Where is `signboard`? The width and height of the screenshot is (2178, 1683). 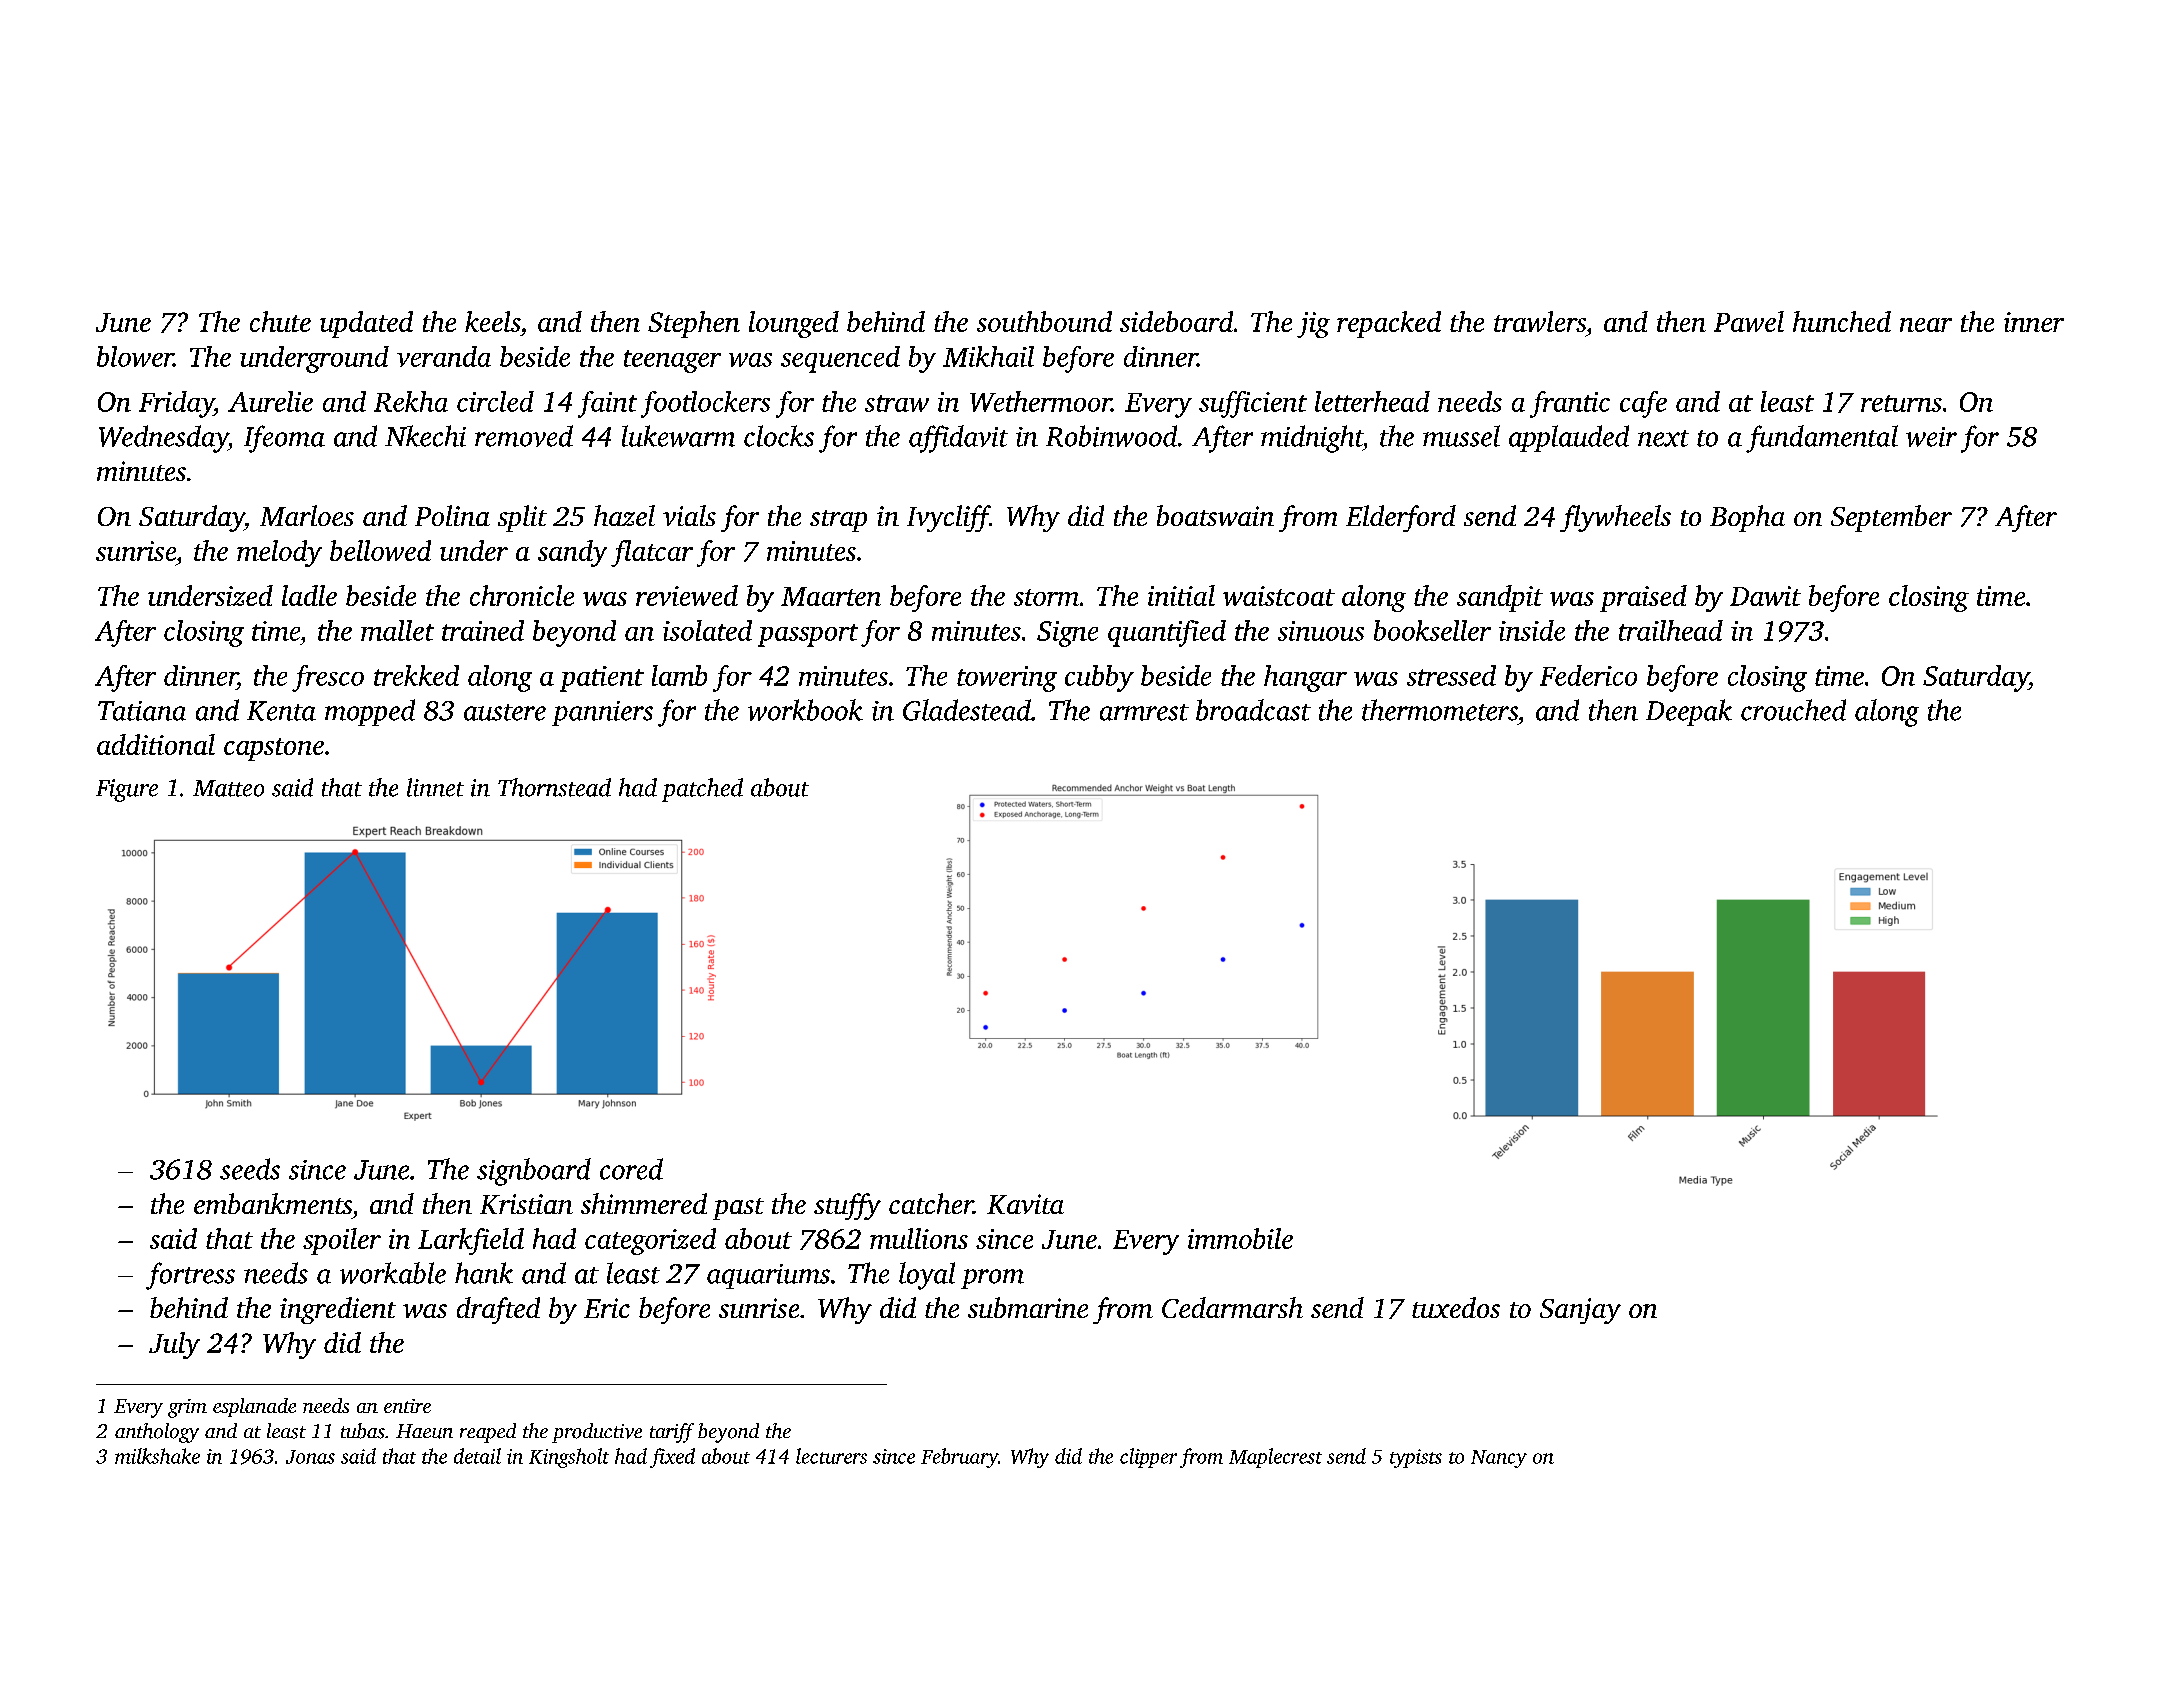
signboard is located at coordinates (534, 1172).
